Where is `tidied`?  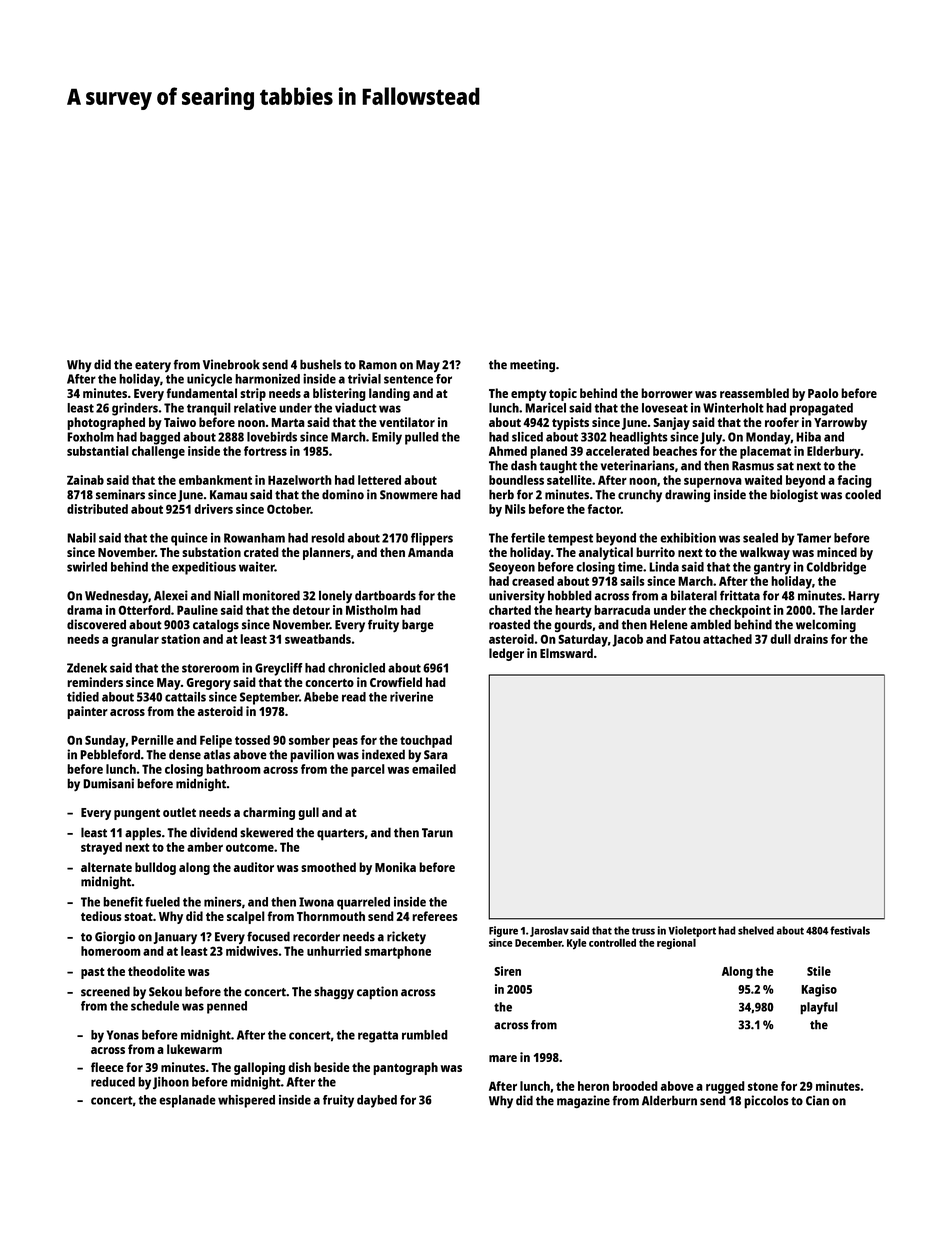
tidied is located at coordinates (83, 697).
